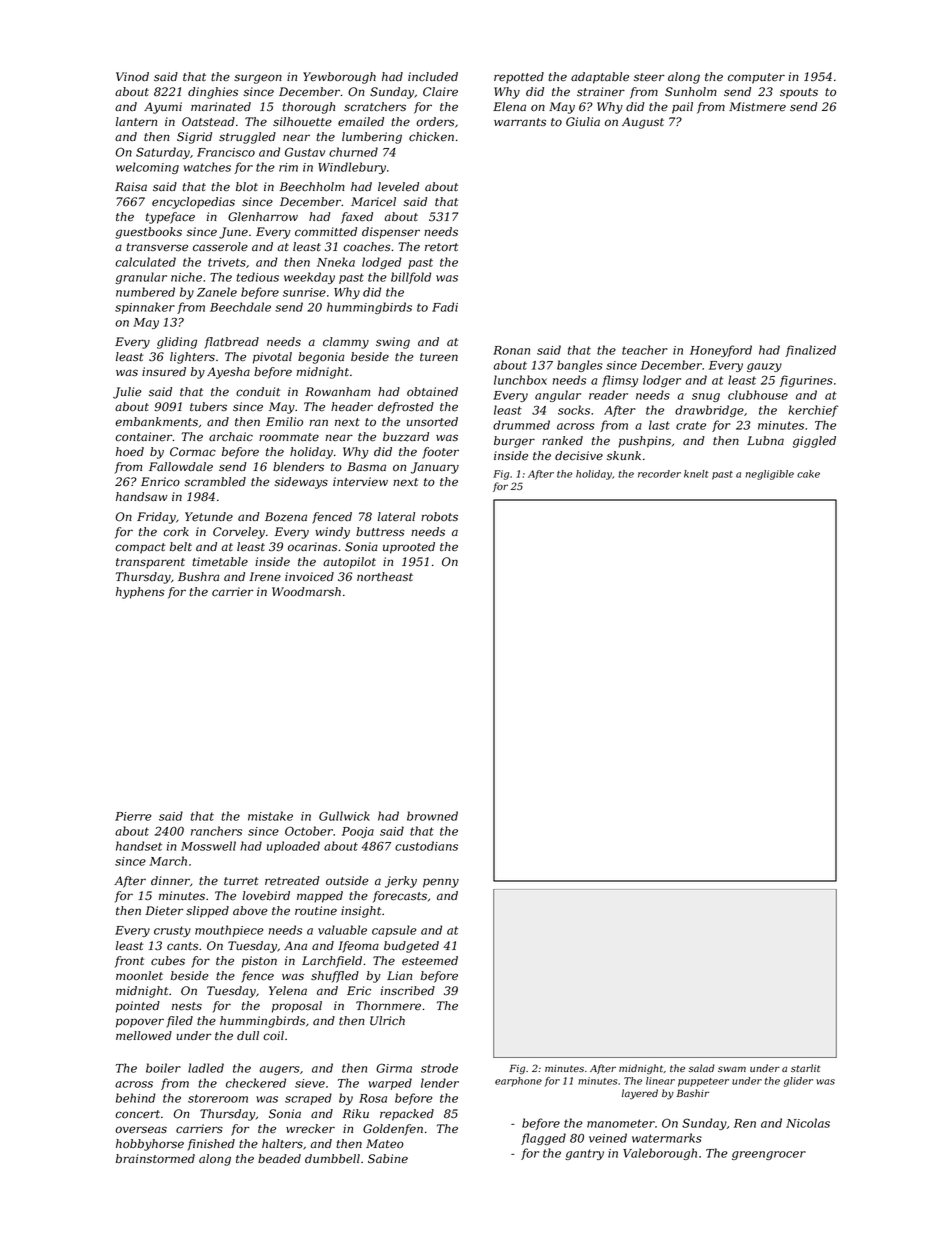  I want to click on Woodmarsh, so click(306, 591).
